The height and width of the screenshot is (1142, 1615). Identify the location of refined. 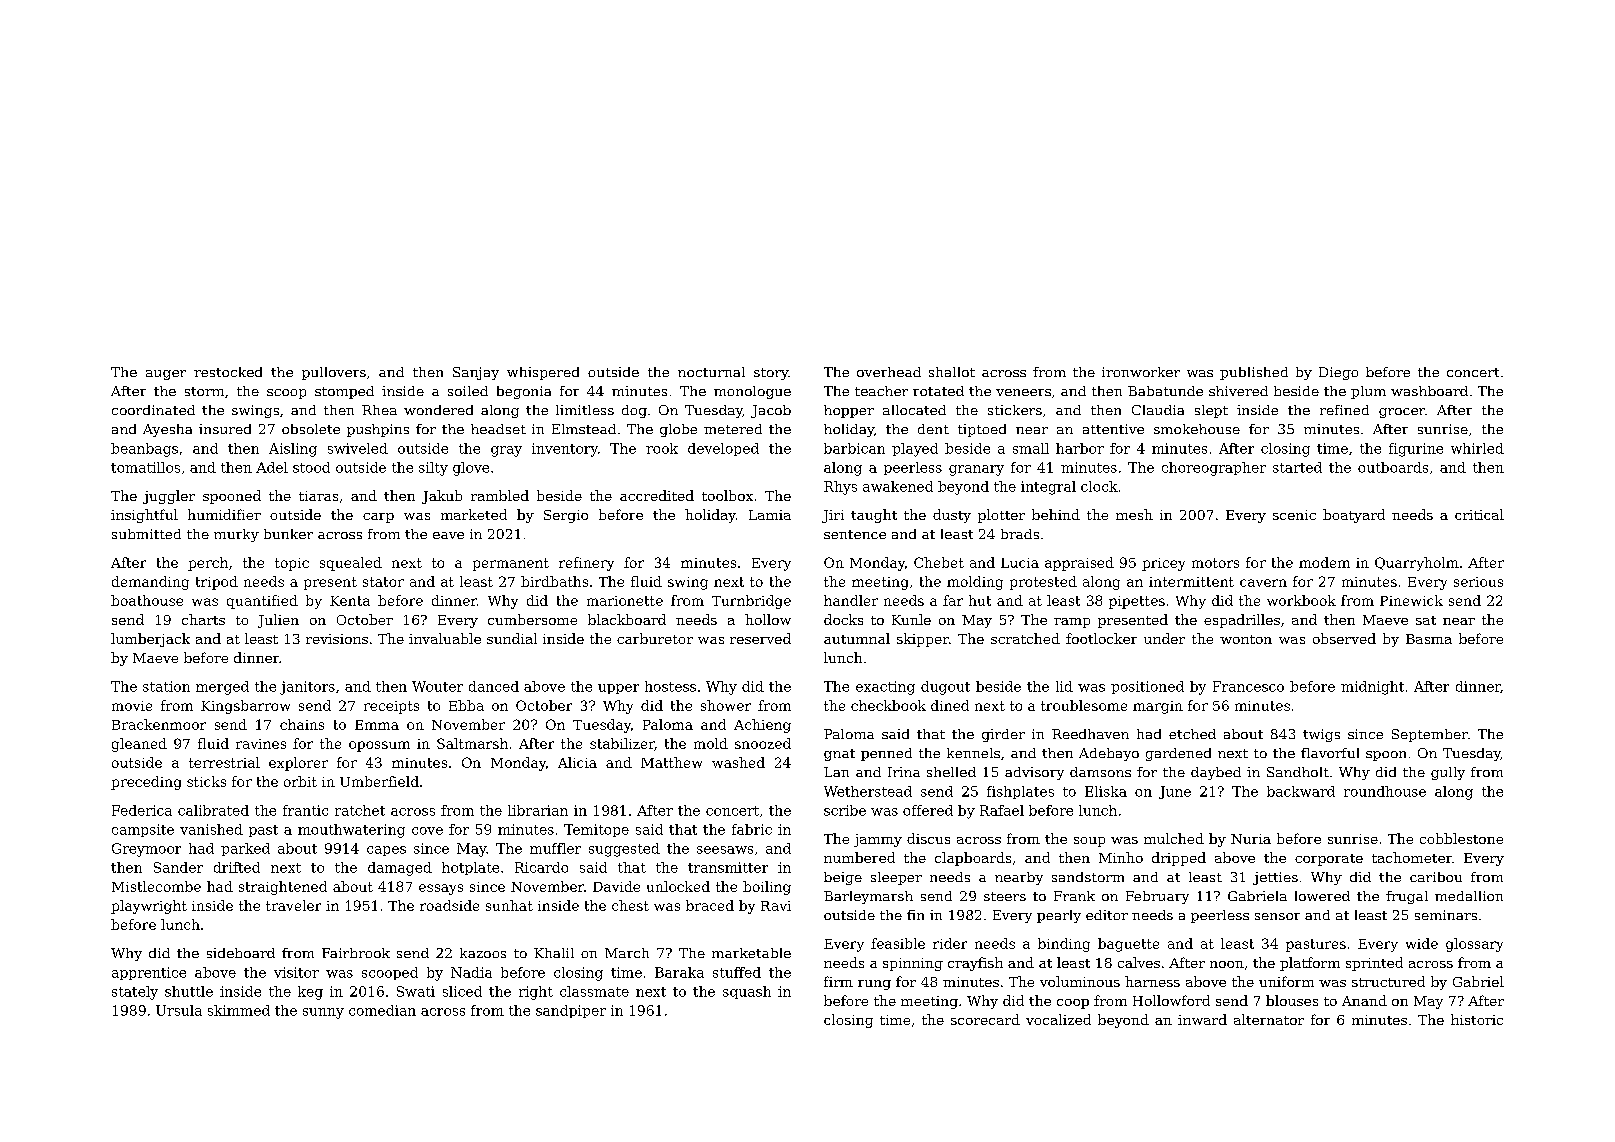
(1344, 410).
